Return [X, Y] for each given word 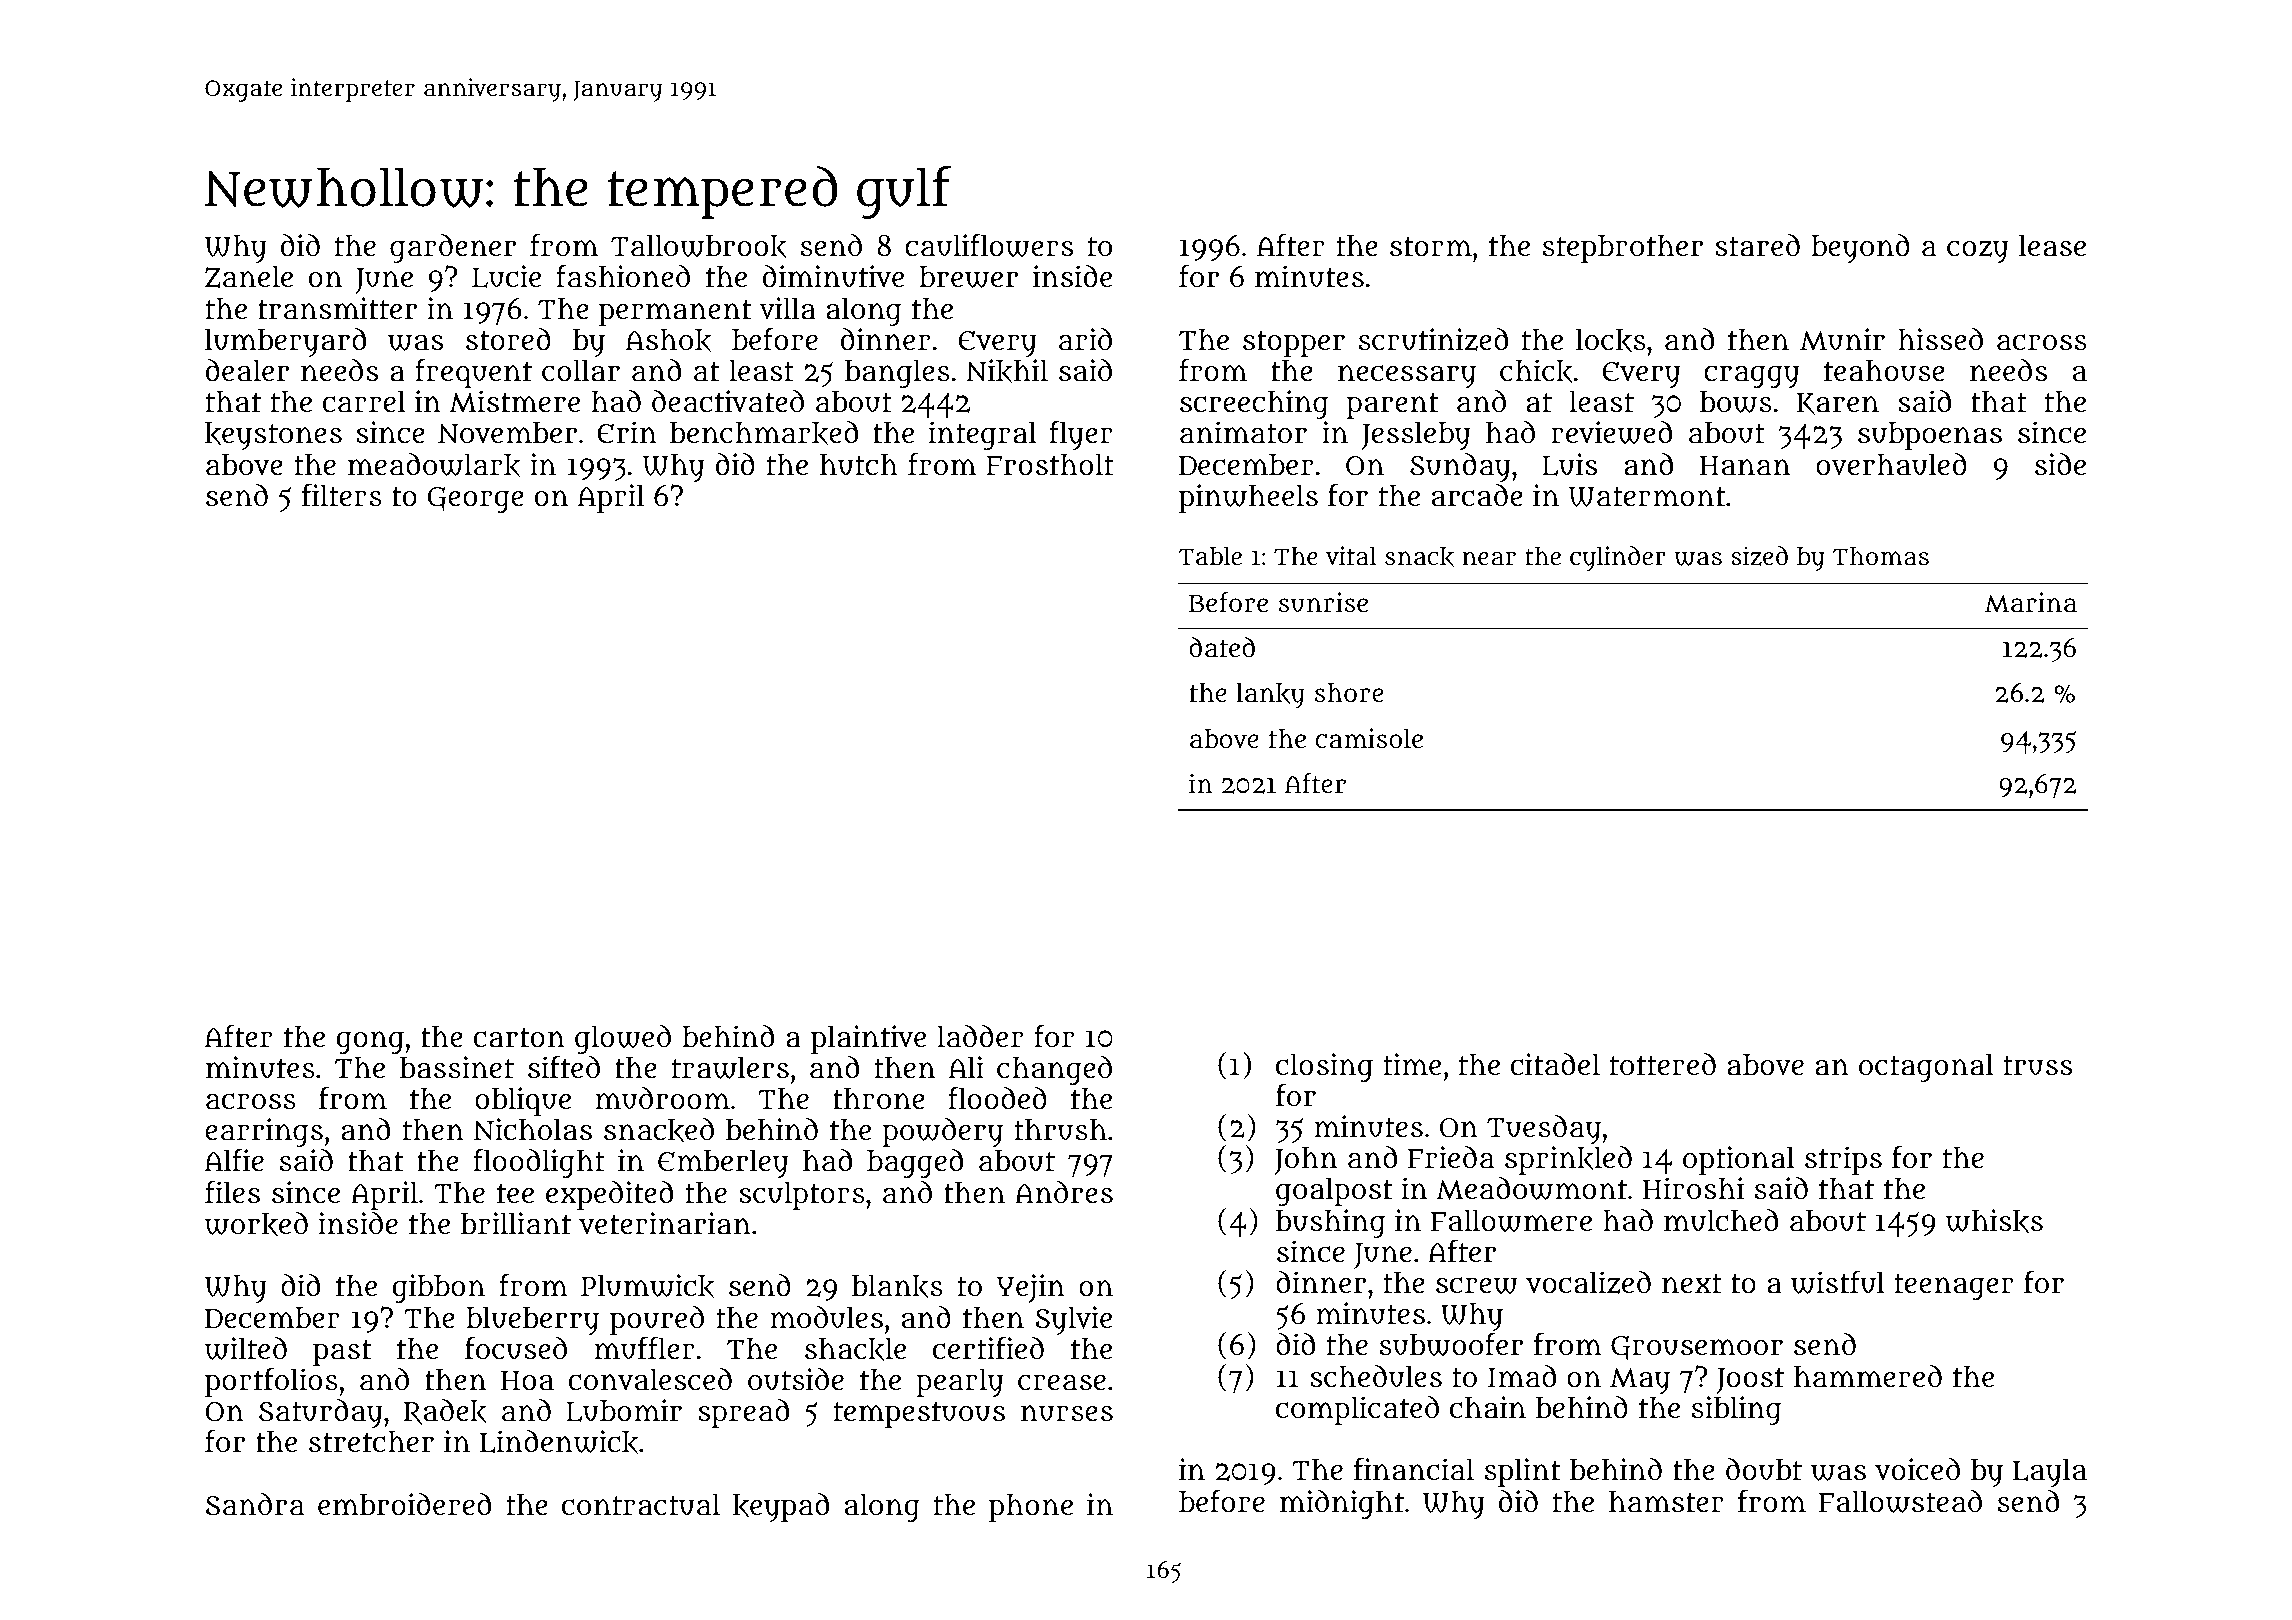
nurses [1067, 1413]
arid [1085, 339]
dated [1222, 647]
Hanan [1745, 466]
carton [519, 1038]
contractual [641, 1504]
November [507, 433]
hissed [1940, 339]
